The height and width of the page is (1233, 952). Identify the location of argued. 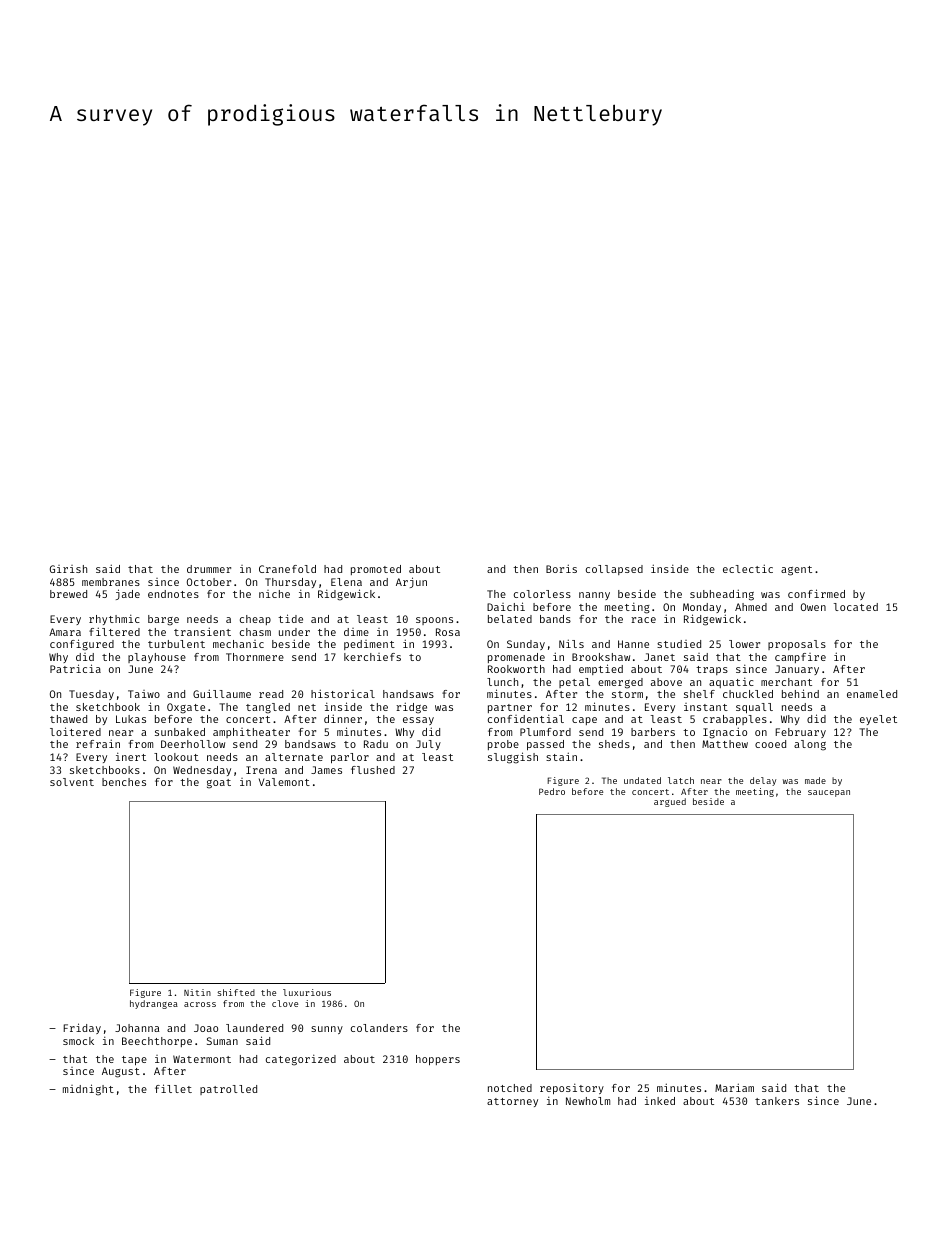
(670, 802).
